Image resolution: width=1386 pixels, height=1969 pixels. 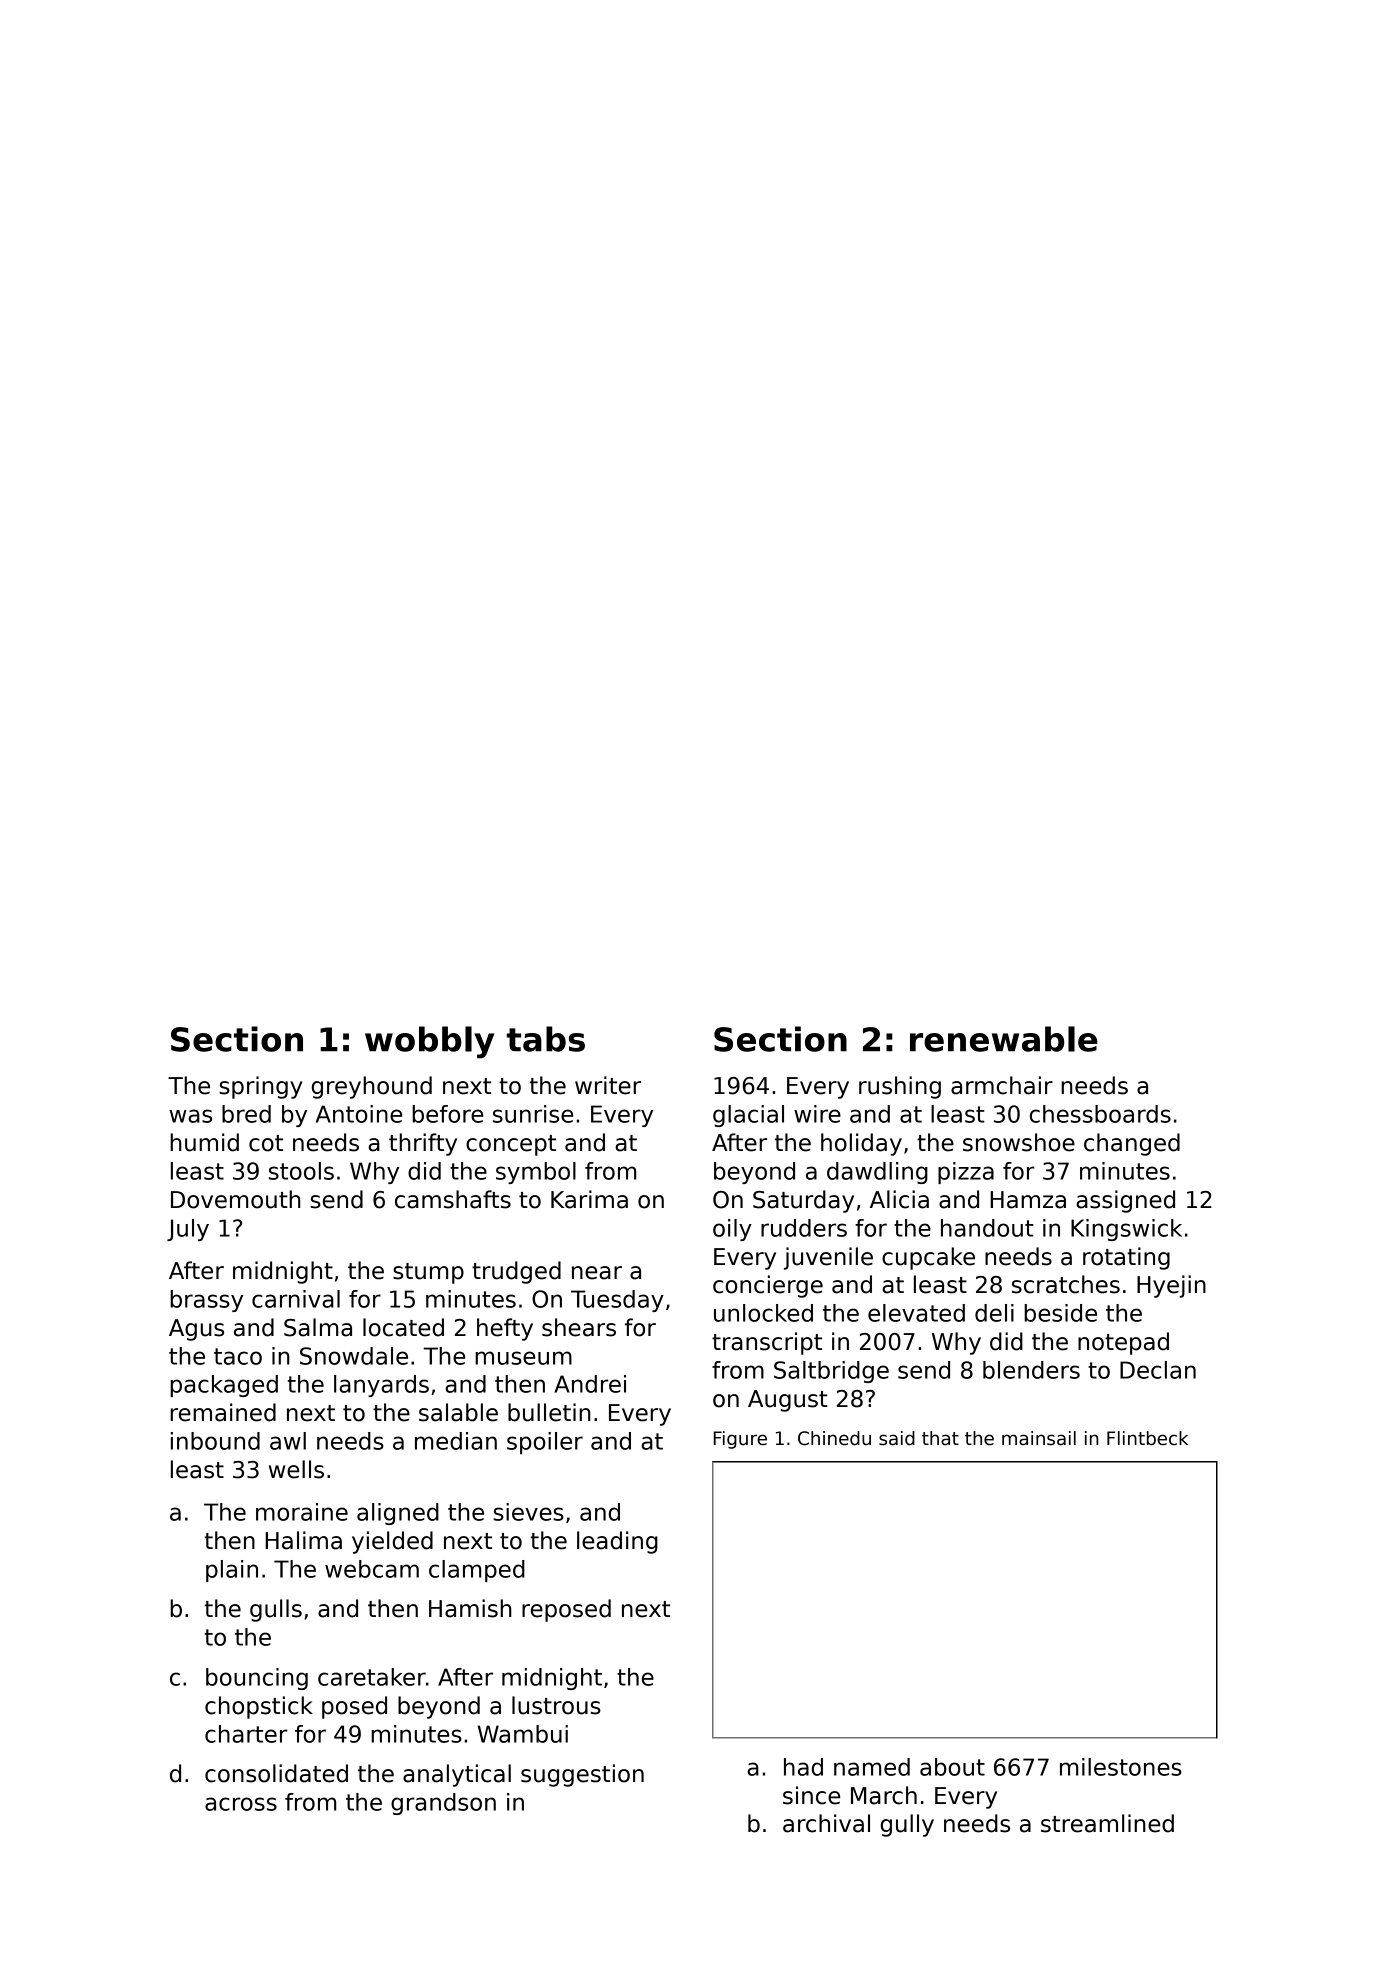 I want to click on grandson, so click(x=443, y=1804).
